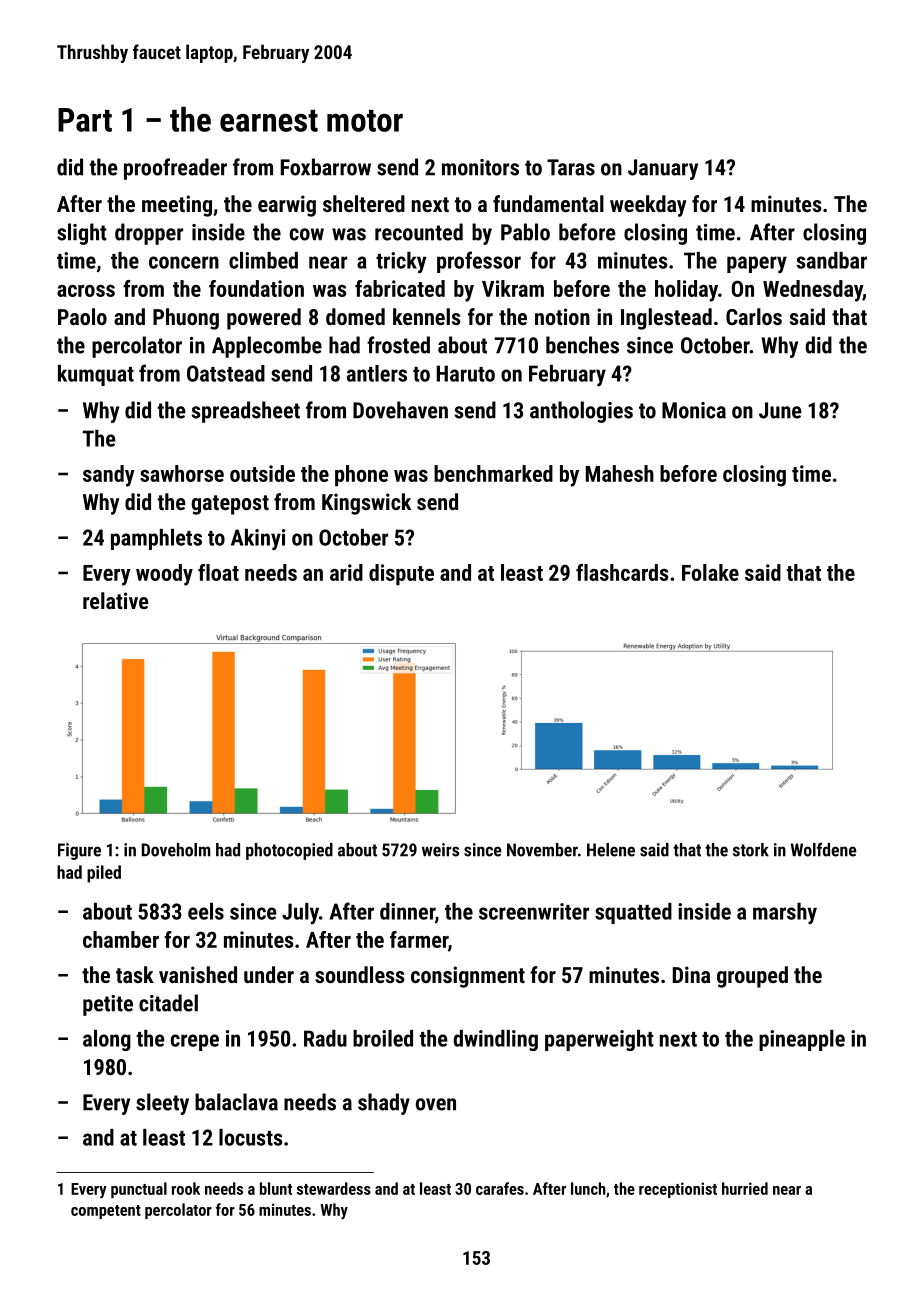 The height and width of the document is (1314, 924). What do you see at coordinates (648, 206) in the document?
I see `weekday` at bounding box center [648, 206].
